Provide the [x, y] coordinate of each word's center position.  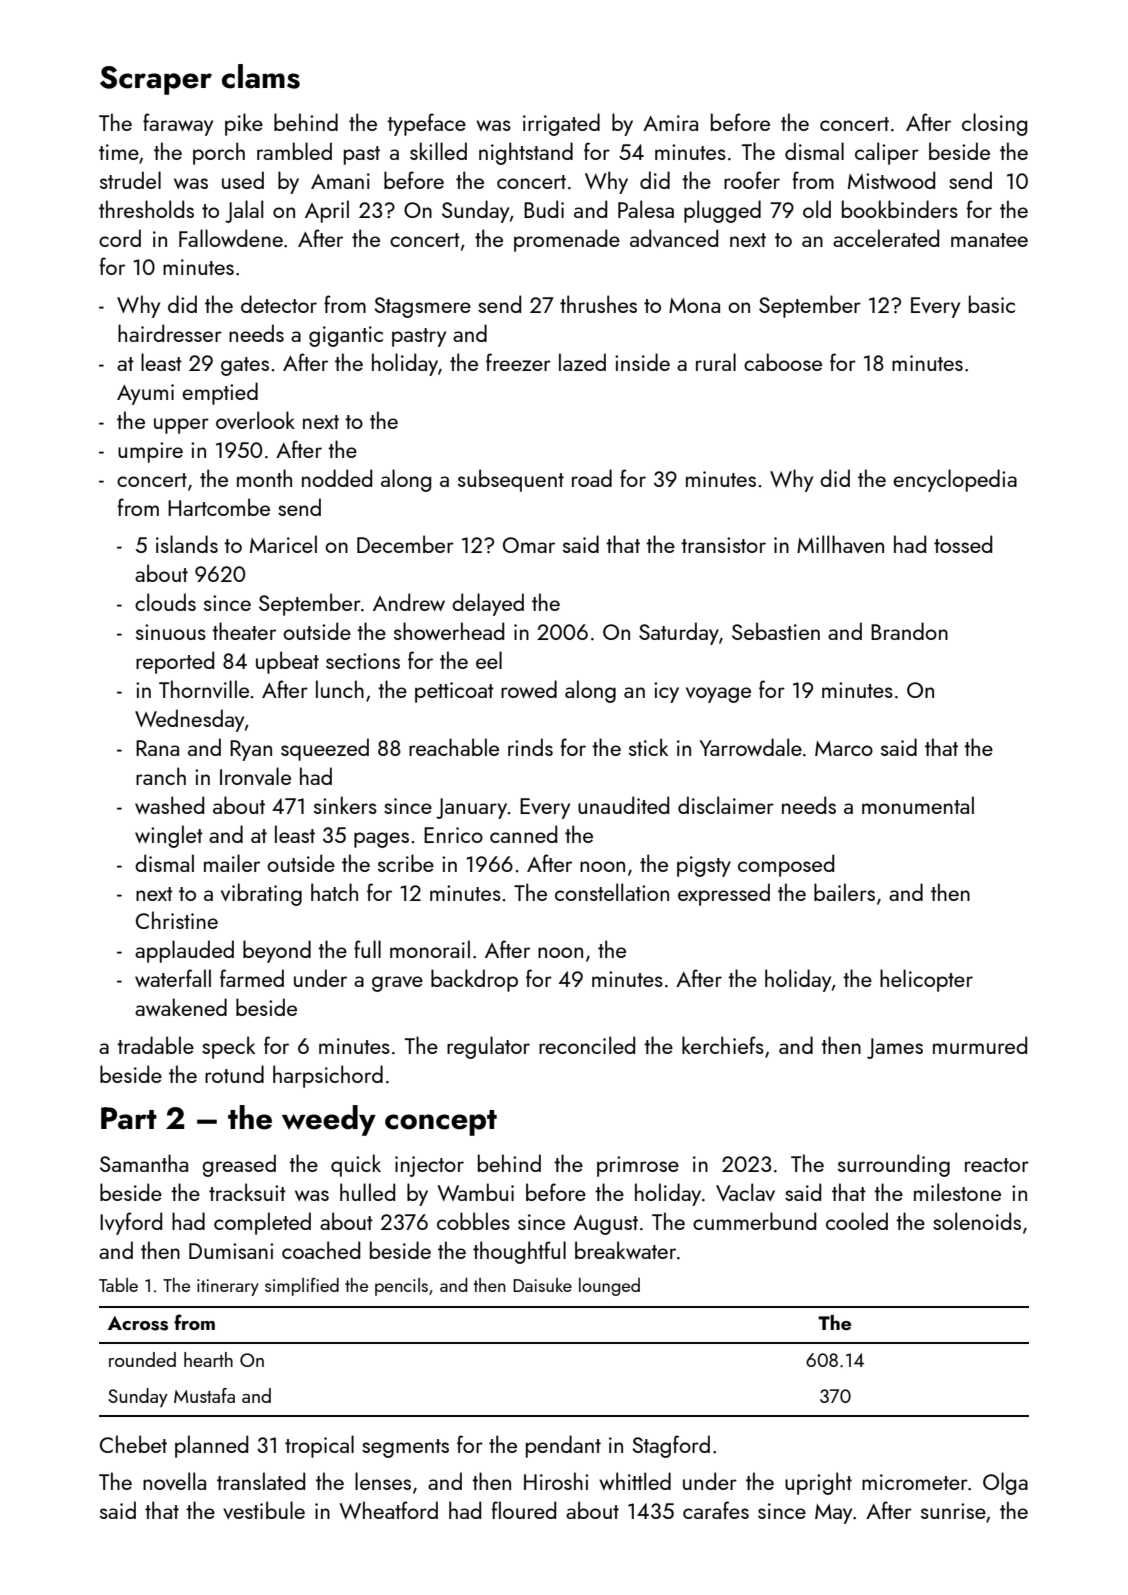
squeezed [325, 749]
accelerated [886, 238]
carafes [716, 1510]
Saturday [679, 633]
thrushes [598, 304]
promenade [567, 240]
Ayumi [145, 394]
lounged [609, 1287]
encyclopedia [955, 480]
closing [994, 124]
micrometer [915, 1482]
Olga [1005, 1483]
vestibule [264, 1510]
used [243, 180]
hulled [367, 1192]
